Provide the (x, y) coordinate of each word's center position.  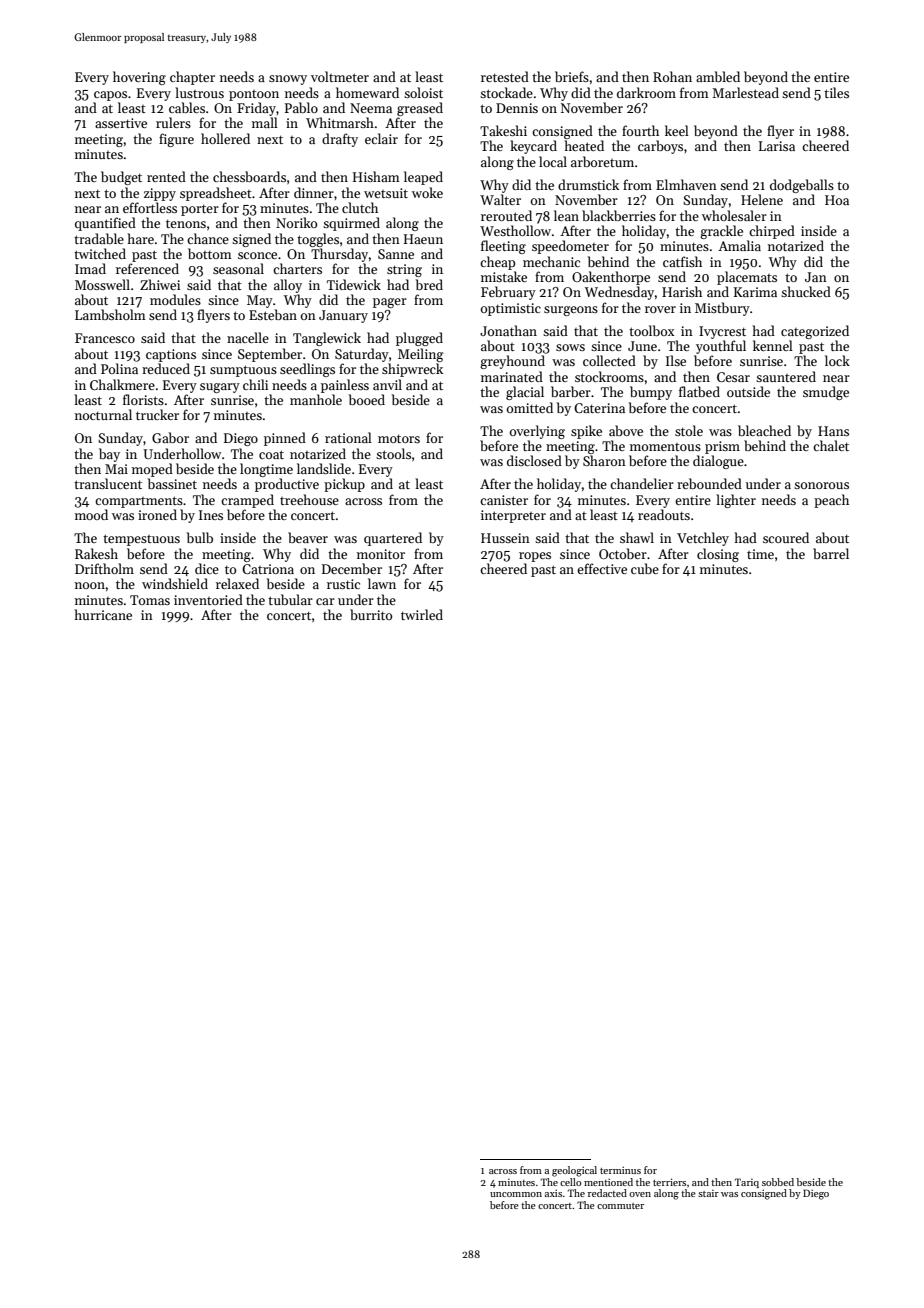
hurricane (103, 614)
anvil (387, 384)
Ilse (676, 360)
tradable (99, 238)
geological (574, 1171)
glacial (525, 393)
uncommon (516, 1194)
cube (645, 568)
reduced (166, 368)
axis (553, 1193)
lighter (736, 501)
